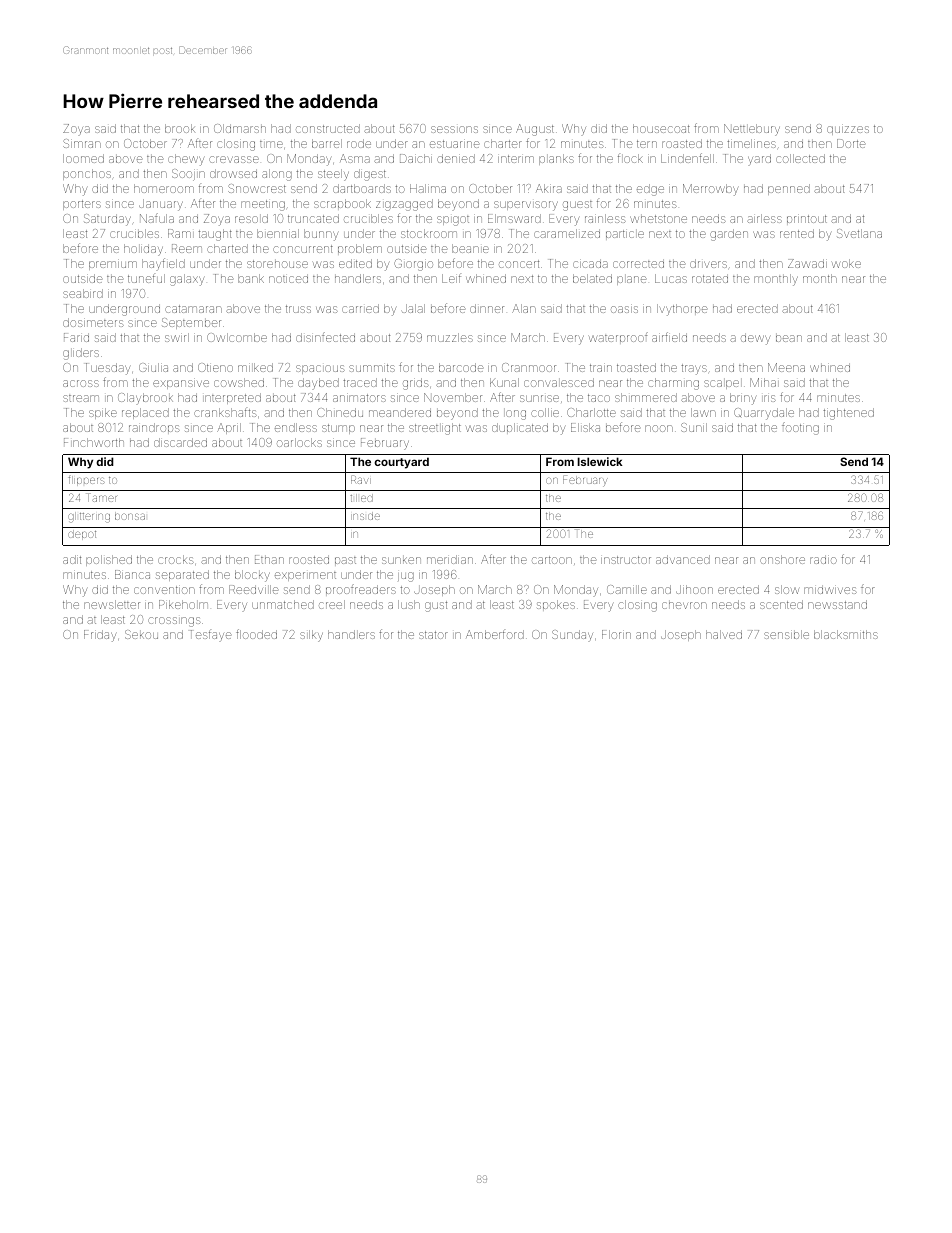  I want to click on radio, so click(823, 559).
